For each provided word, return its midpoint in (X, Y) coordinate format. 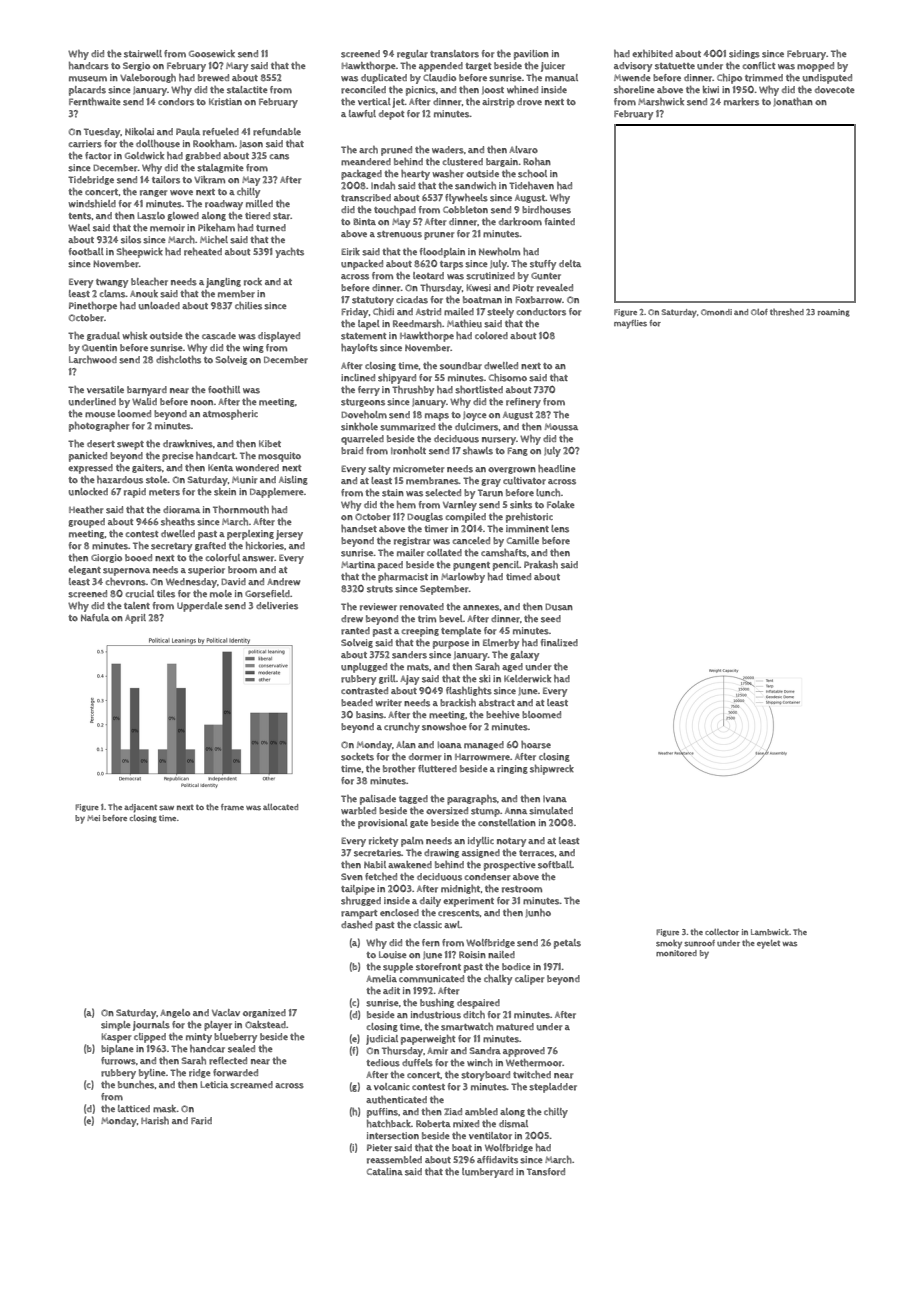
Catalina (385, 1171)
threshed (787, 312)
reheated (203, 252)
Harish (155, 1121)
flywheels (466, 199)
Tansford (546, 1172)
